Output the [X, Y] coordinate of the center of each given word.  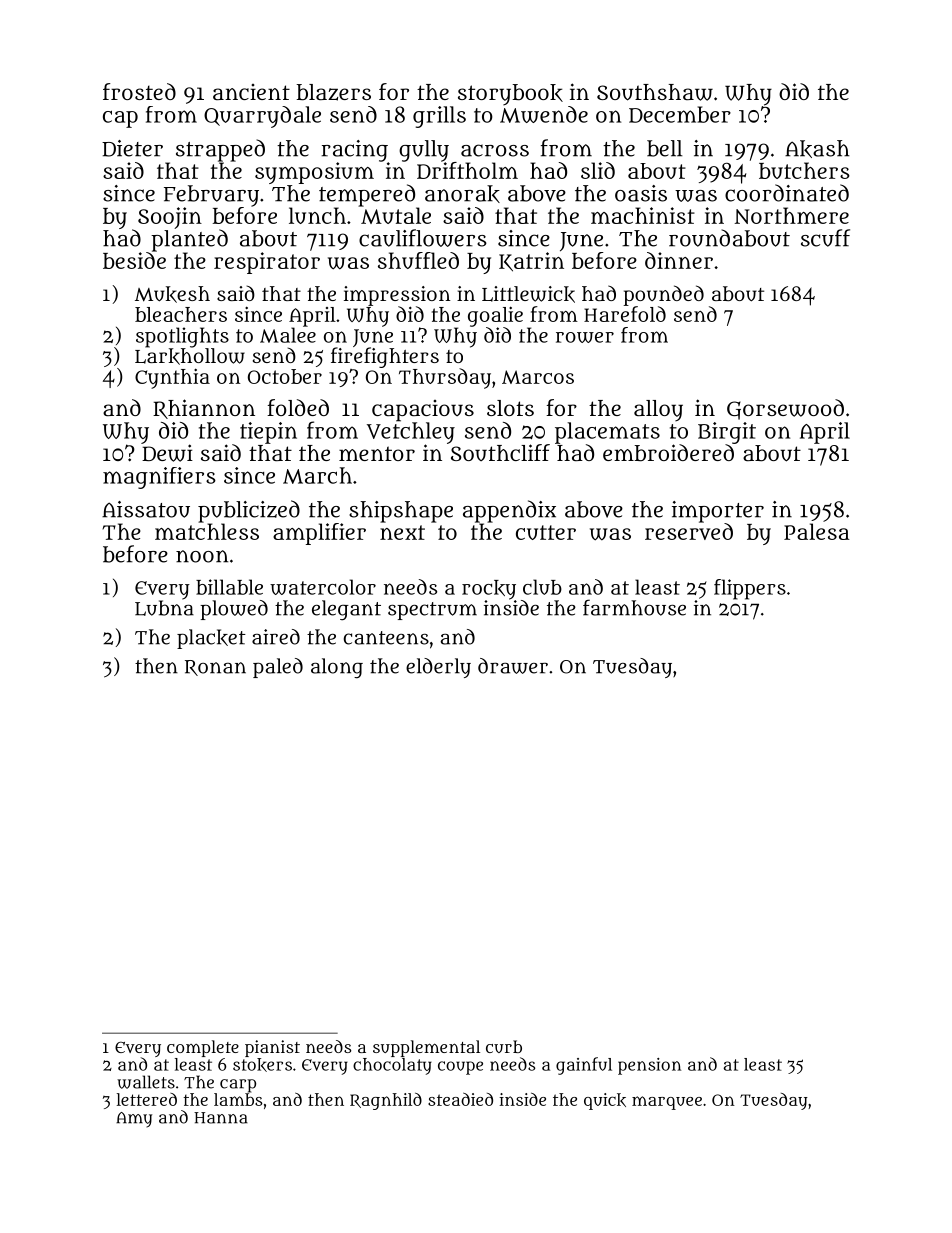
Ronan [215, 668]
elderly [438, 668]
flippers [750, 589]
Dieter [132, 148]
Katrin [531, 262]
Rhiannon [204, 409]
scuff [825, 238]
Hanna [221, 1118]
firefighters [385, 357]
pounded [664, 295]
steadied [460, 1099]
